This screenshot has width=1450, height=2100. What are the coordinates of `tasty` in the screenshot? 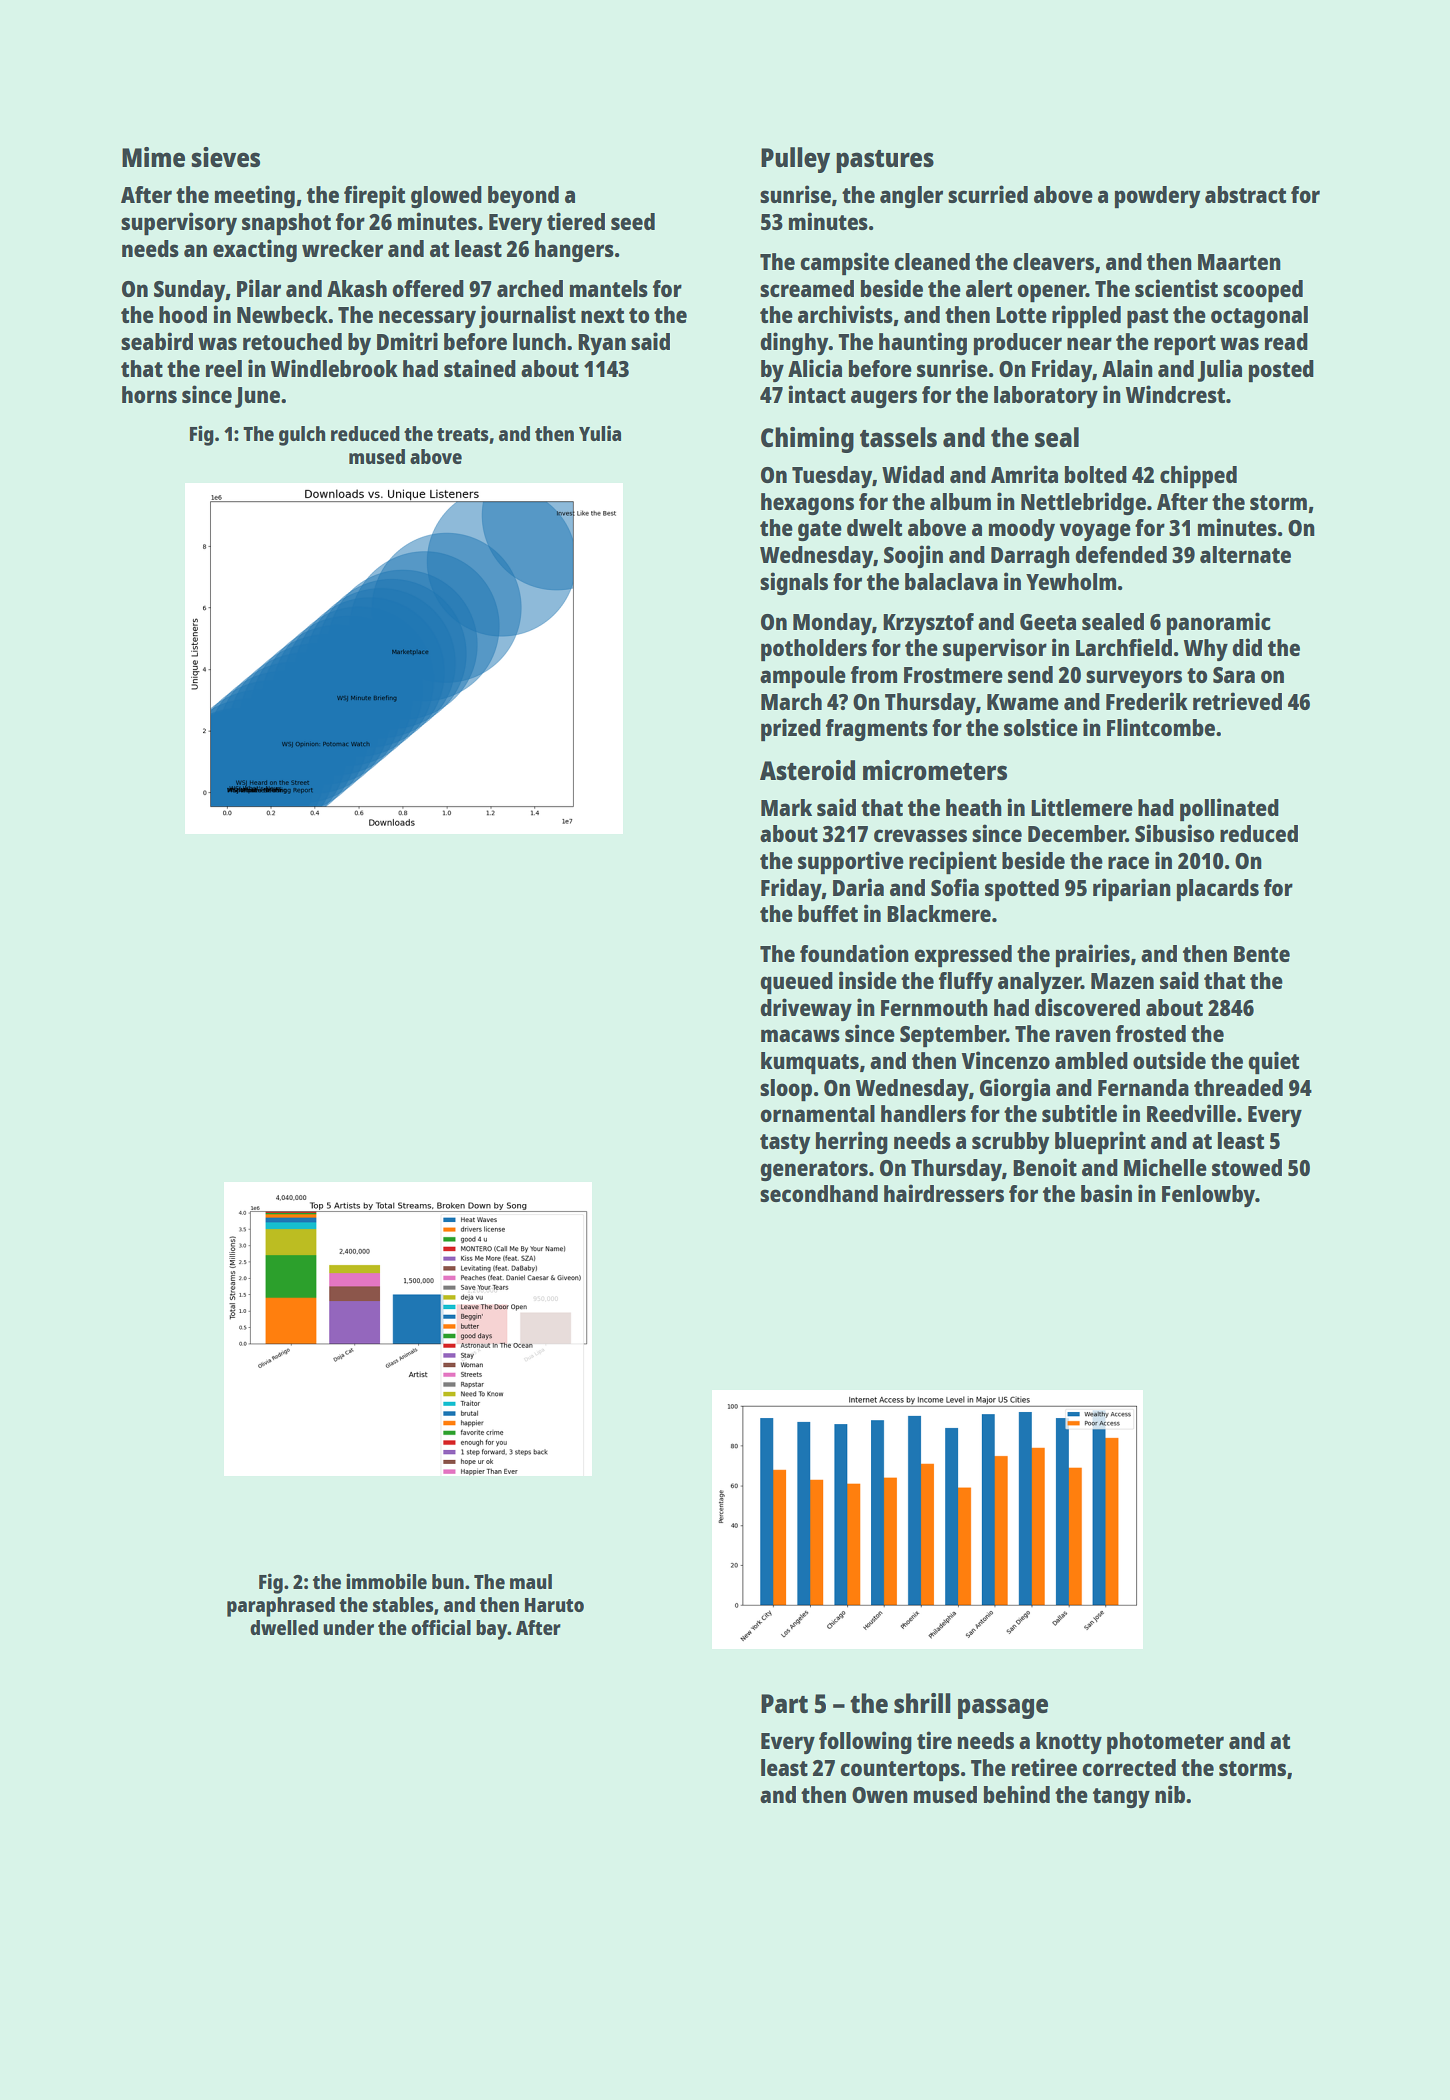 It's located at (785, 1144).
